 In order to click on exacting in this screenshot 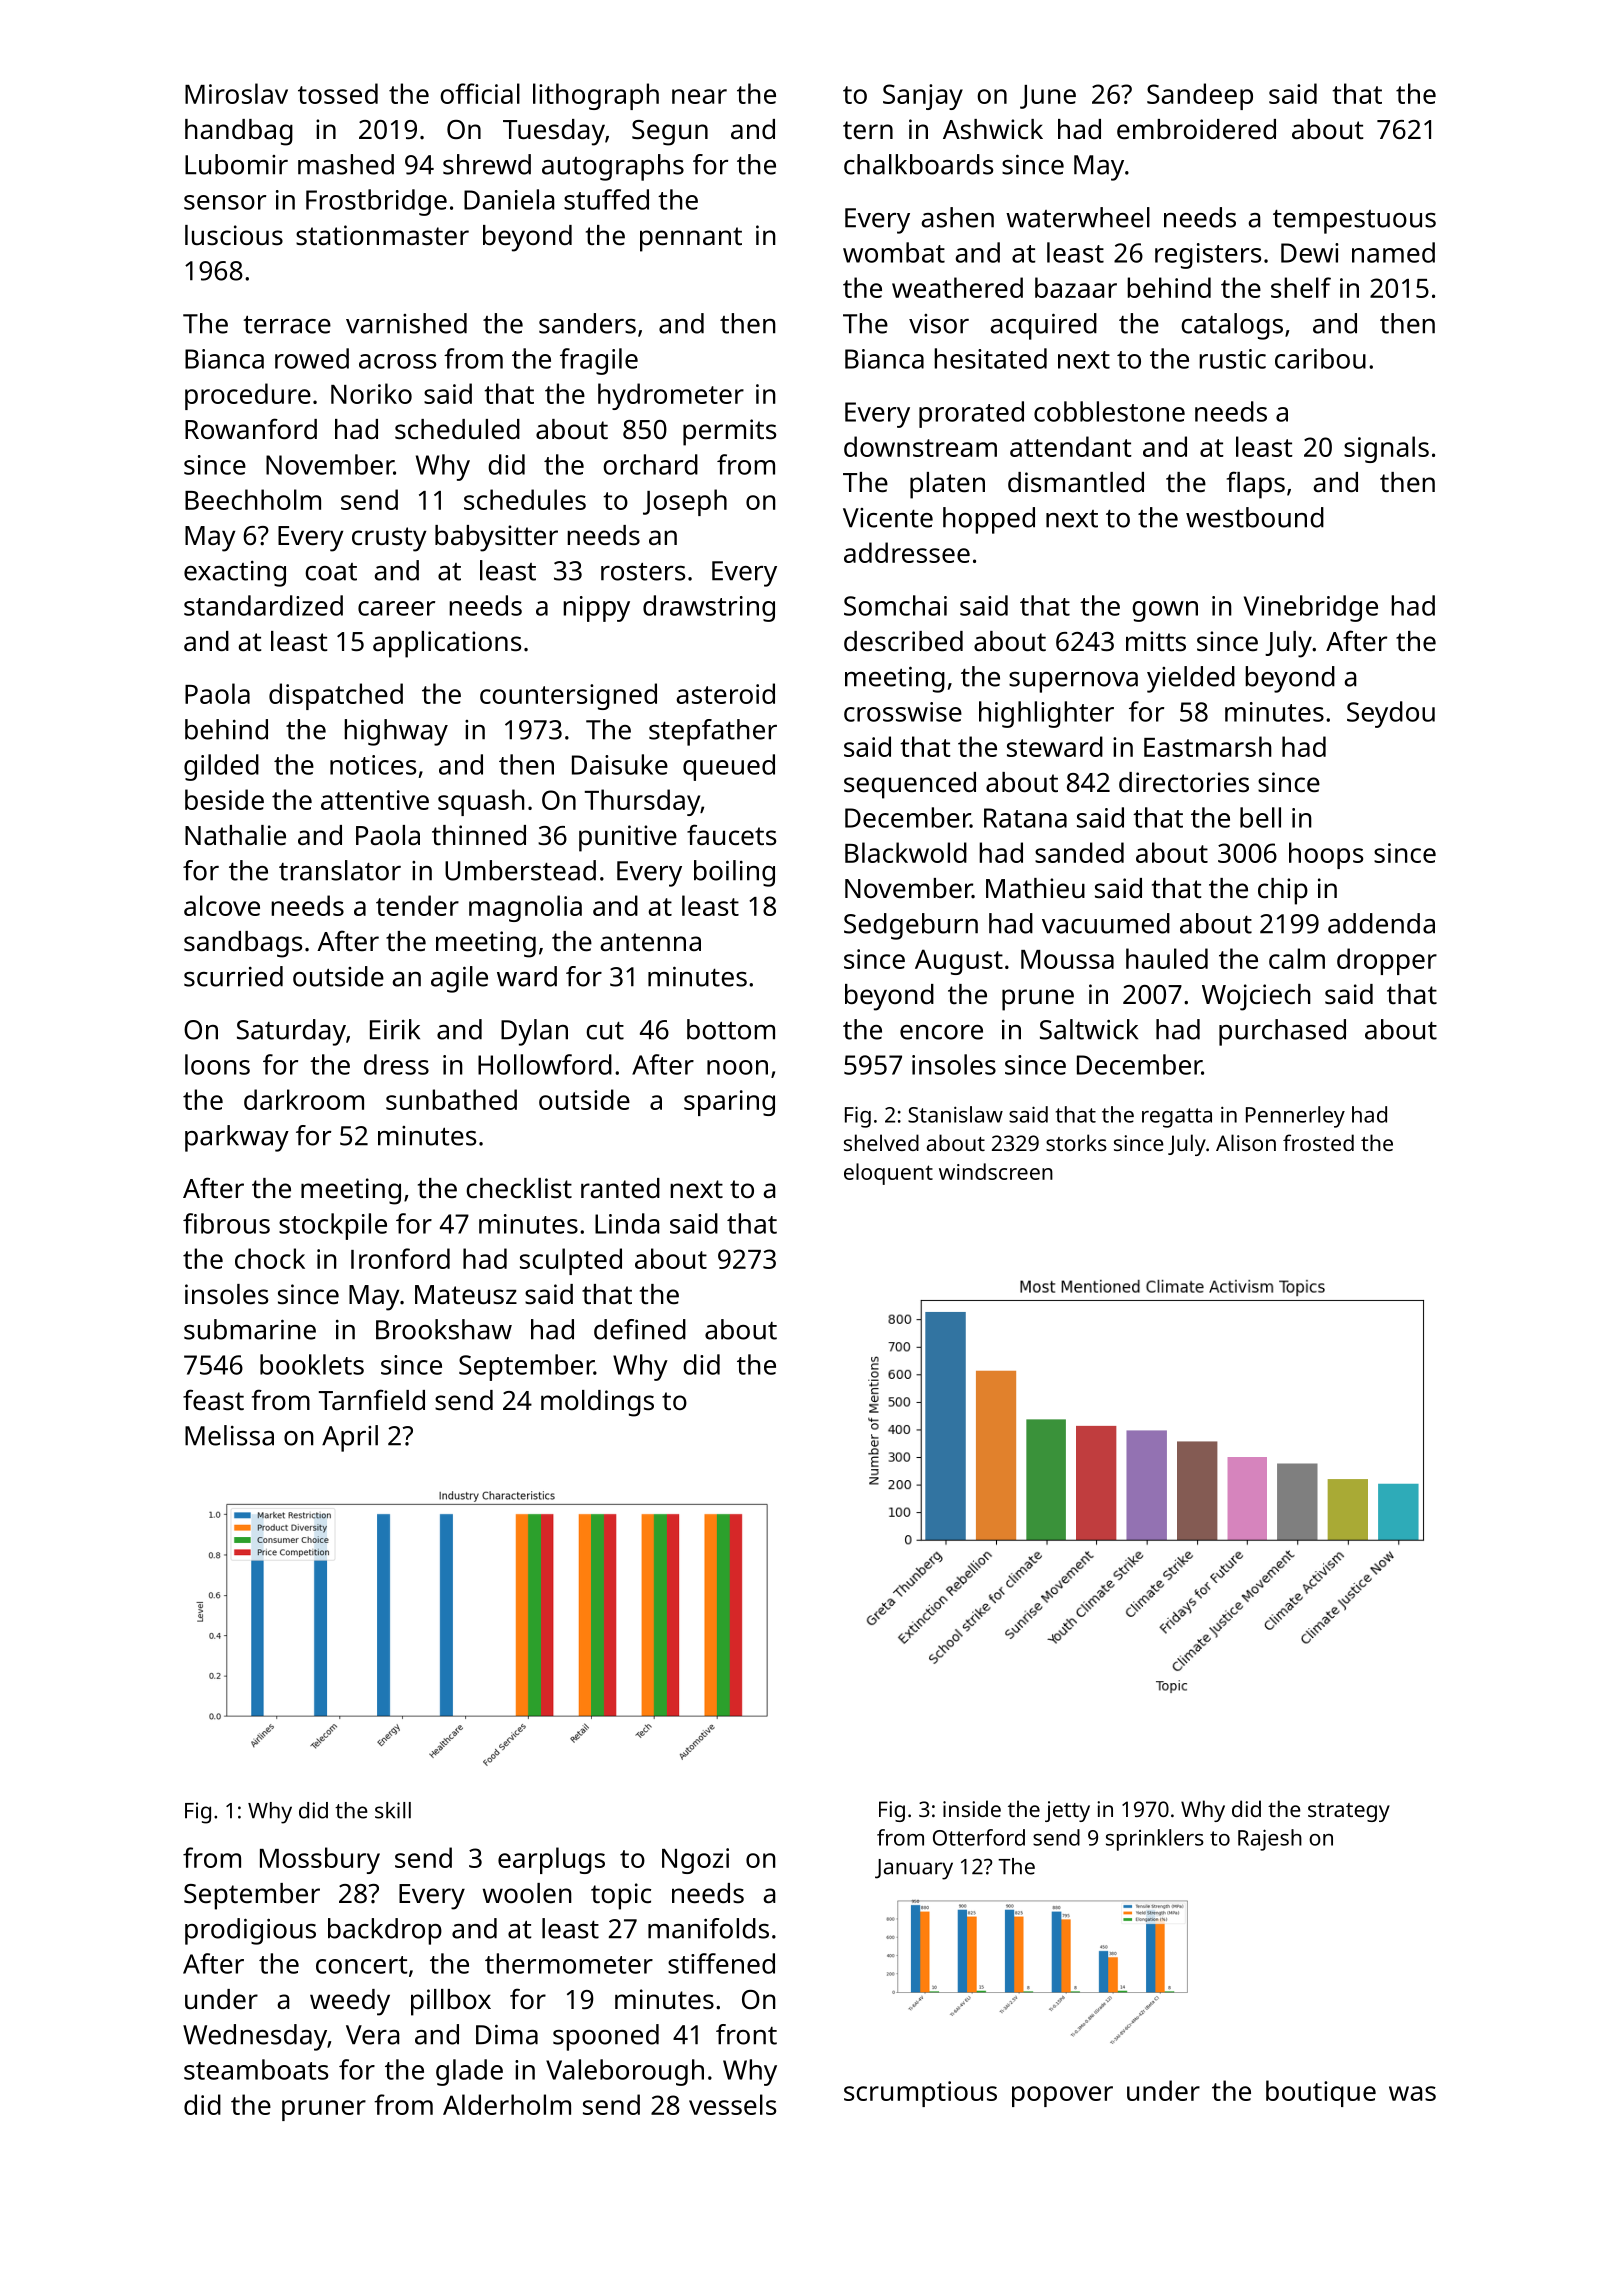, I will do `click(235, 574)`.
